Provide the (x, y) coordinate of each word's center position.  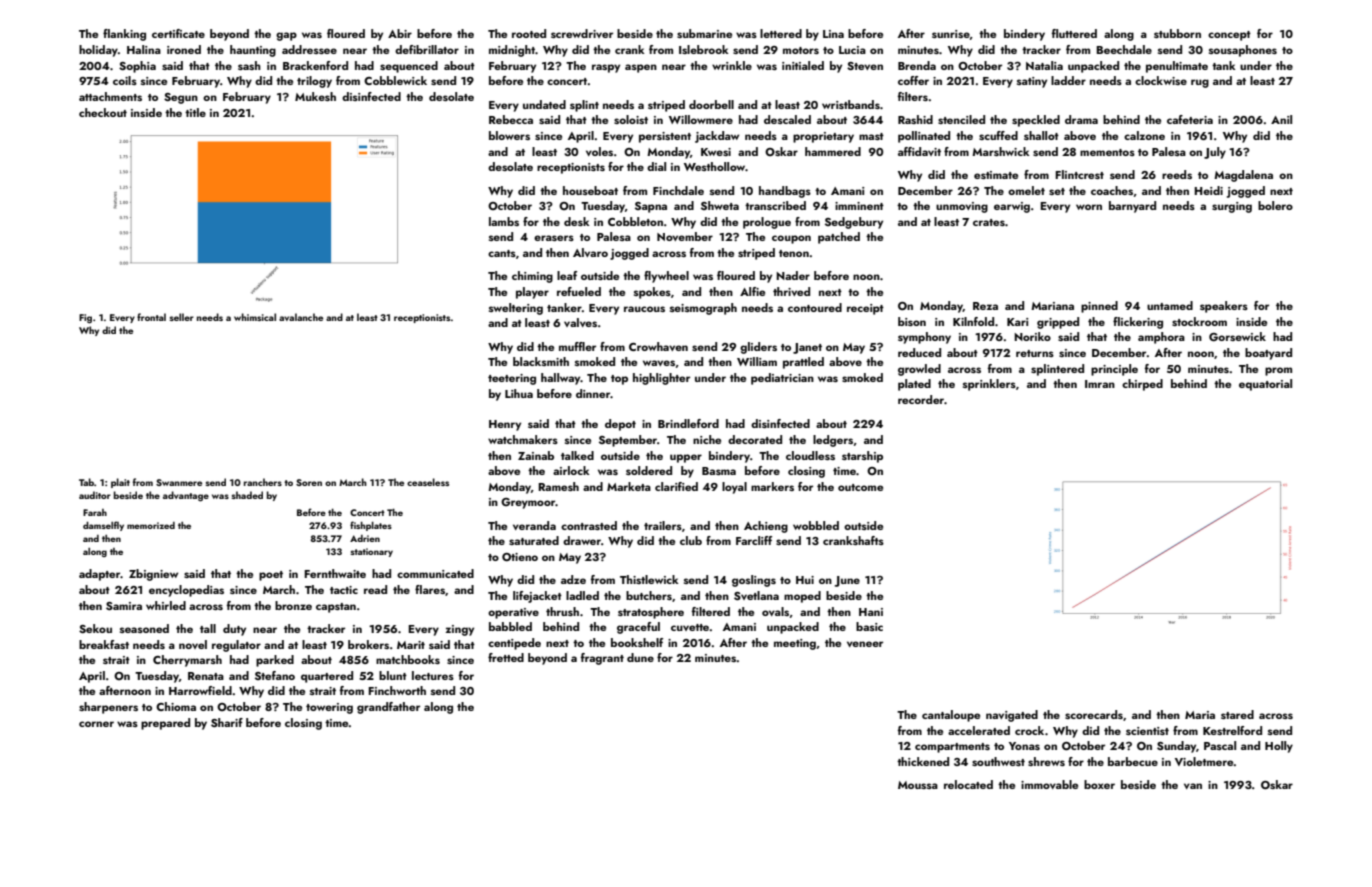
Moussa (918, 785)
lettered (781, 33)
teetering (512, 379)
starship (862, 457)
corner (96, 724)
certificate (178, 33)
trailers (663, 525)
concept (1229, 36)
